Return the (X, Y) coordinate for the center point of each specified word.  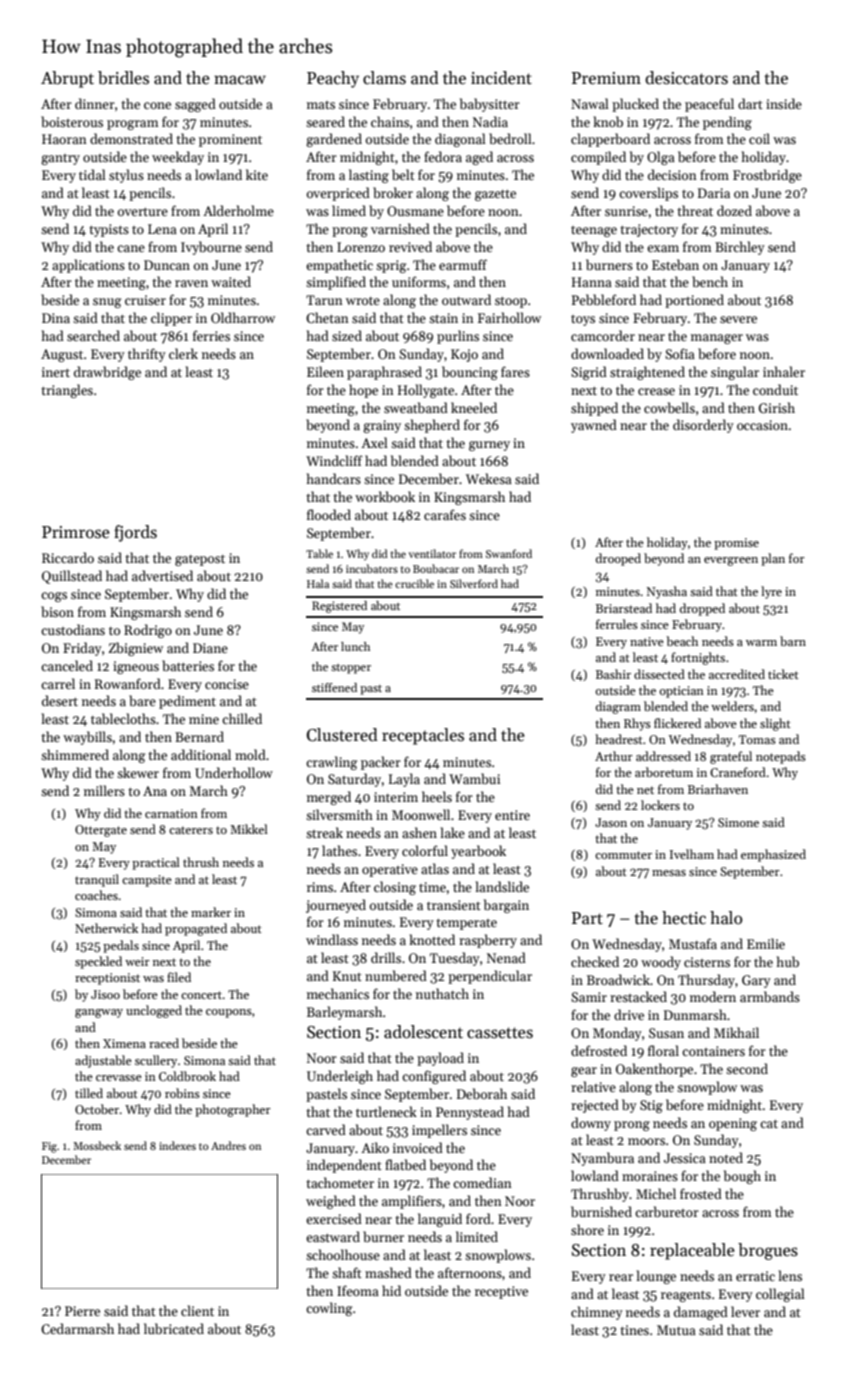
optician (681, 692)
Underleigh (340, 1077)
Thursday (706, 981)
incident (501, 78)
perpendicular (490, 977)
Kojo (464, 355)
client (197, 1310)
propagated (196, 929)
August (62, 355)
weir (137, 961)
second (747, 1068)
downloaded (607, 353)
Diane (210, 648)
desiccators (686, 78)
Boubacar (436, 568)
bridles (123, 78)
